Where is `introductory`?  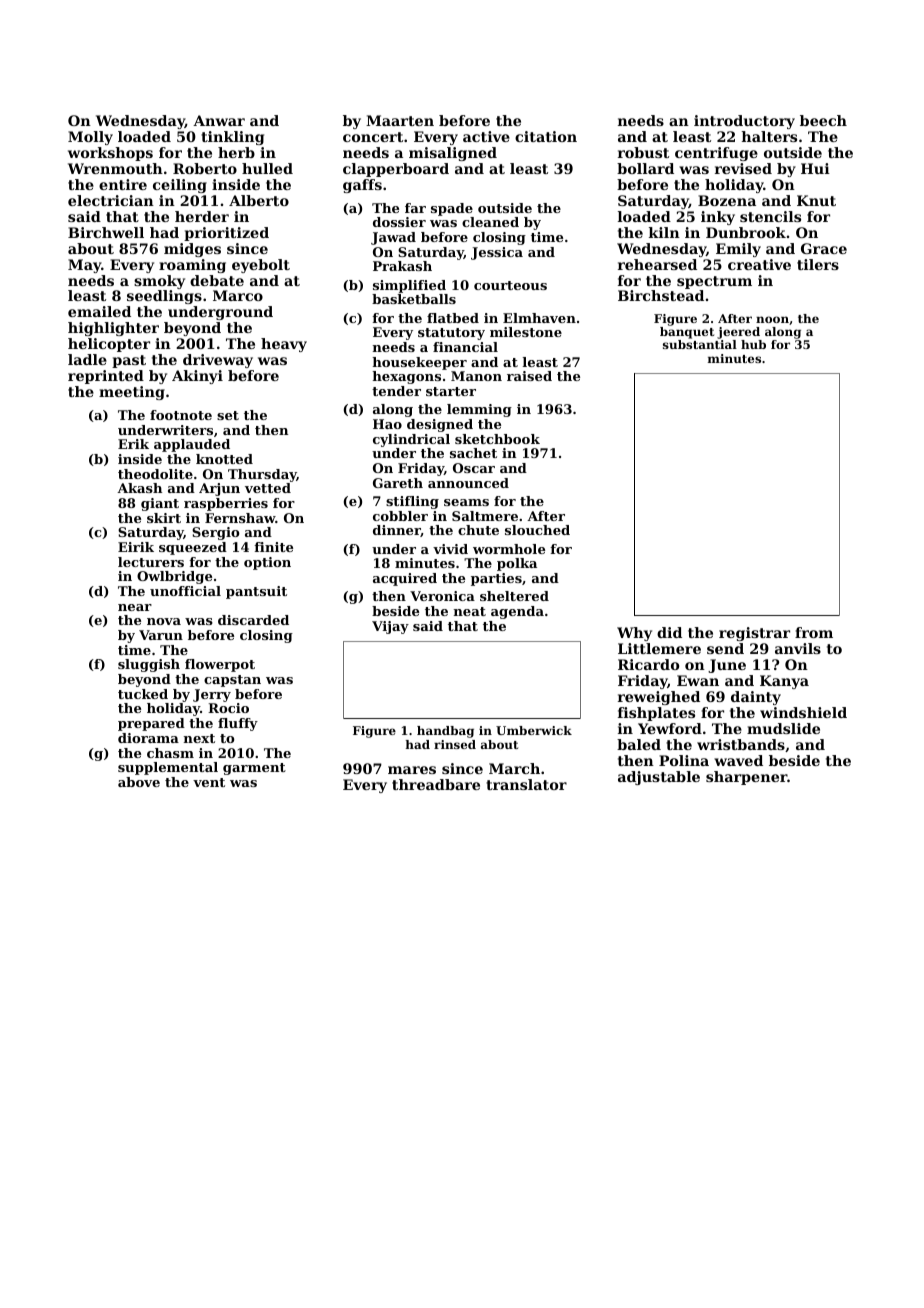
introductory is located at coordinates (744, 122).
